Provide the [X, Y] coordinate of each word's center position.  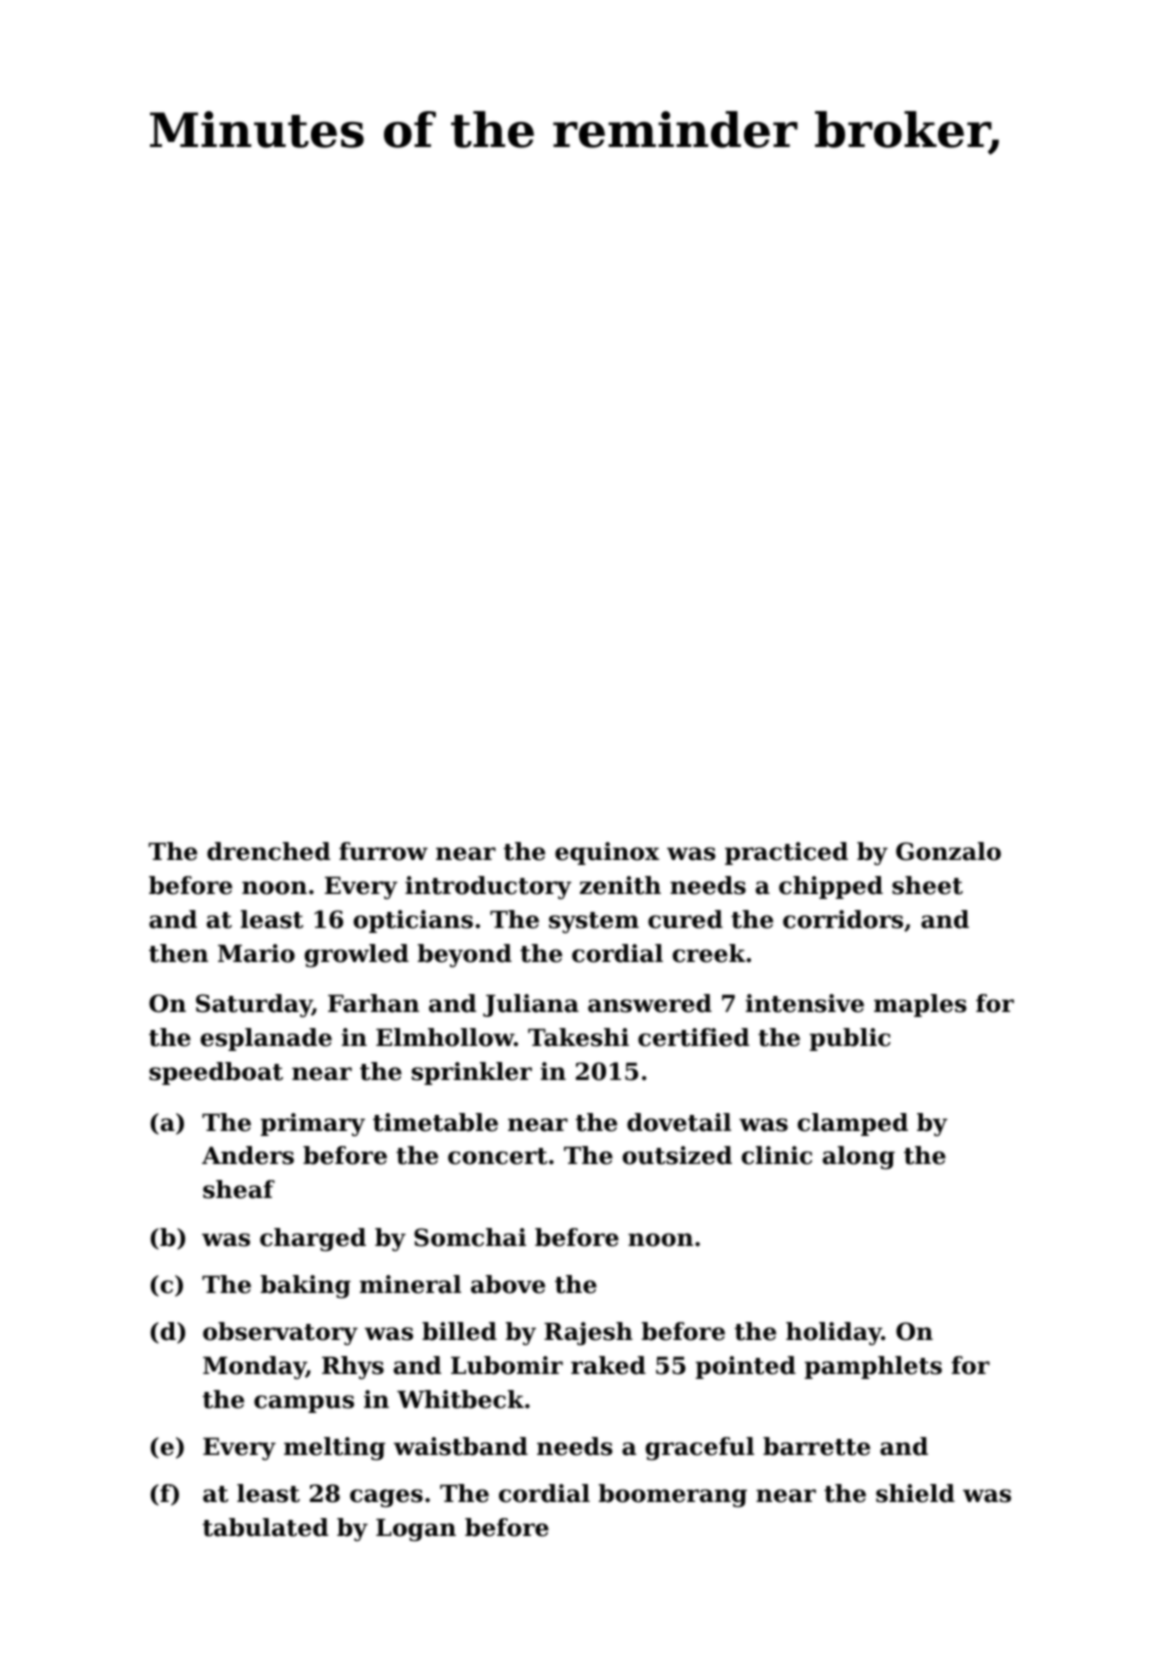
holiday [834, 1333]
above [508, 1284]
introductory [488, 887]
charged [313, 1239]
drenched [268, 851]
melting [334, 1448]
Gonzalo [948, 851]
